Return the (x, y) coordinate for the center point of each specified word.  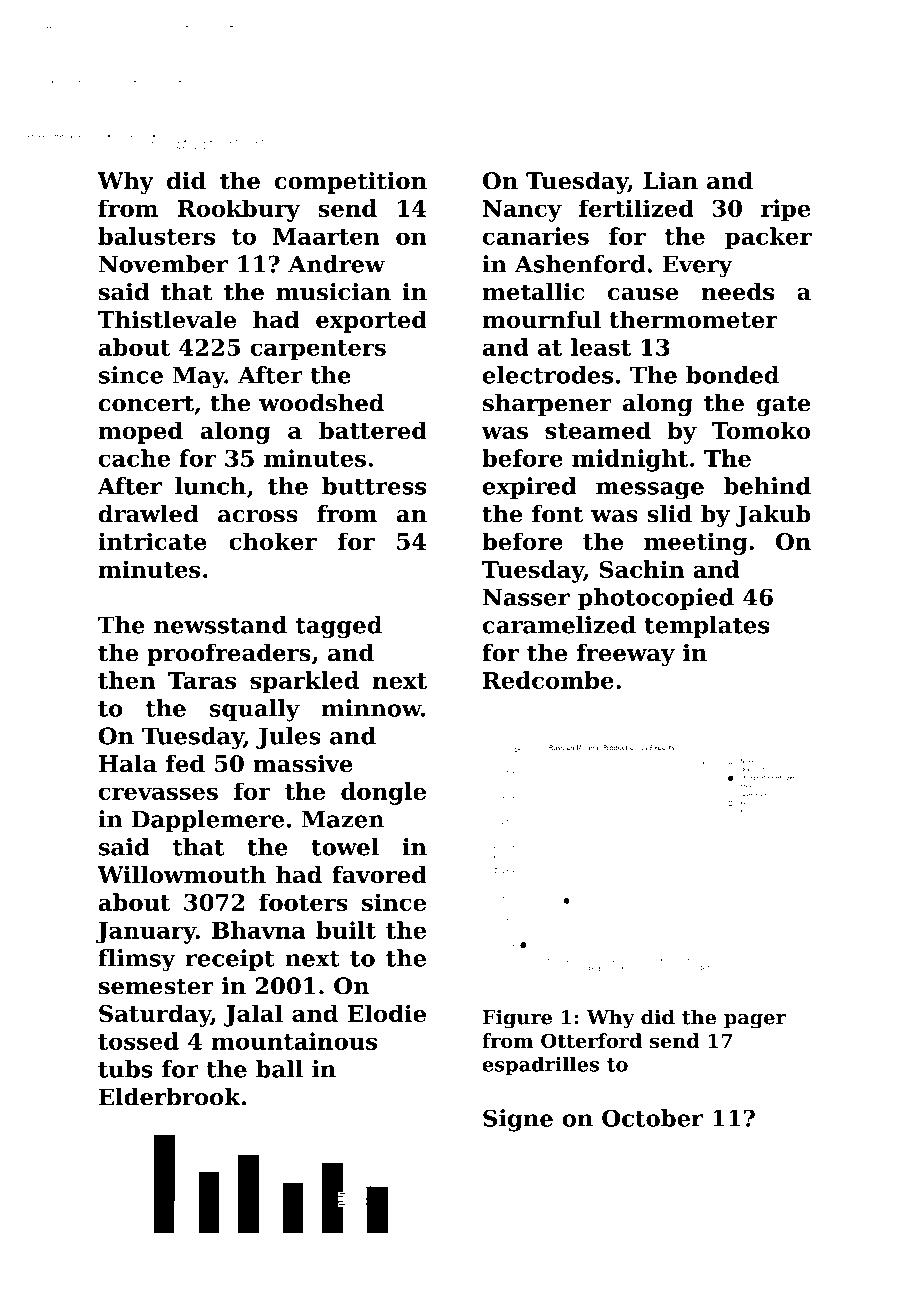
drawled (148, 514)
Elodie (387, 1013)
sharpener (547, 405)
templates (706, 627)
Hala (128, 763)
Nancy (522, 211)
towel (345, 847)
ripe (785, 210)
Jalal (253, 1015)
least (601, 347)
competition (350, 183)
